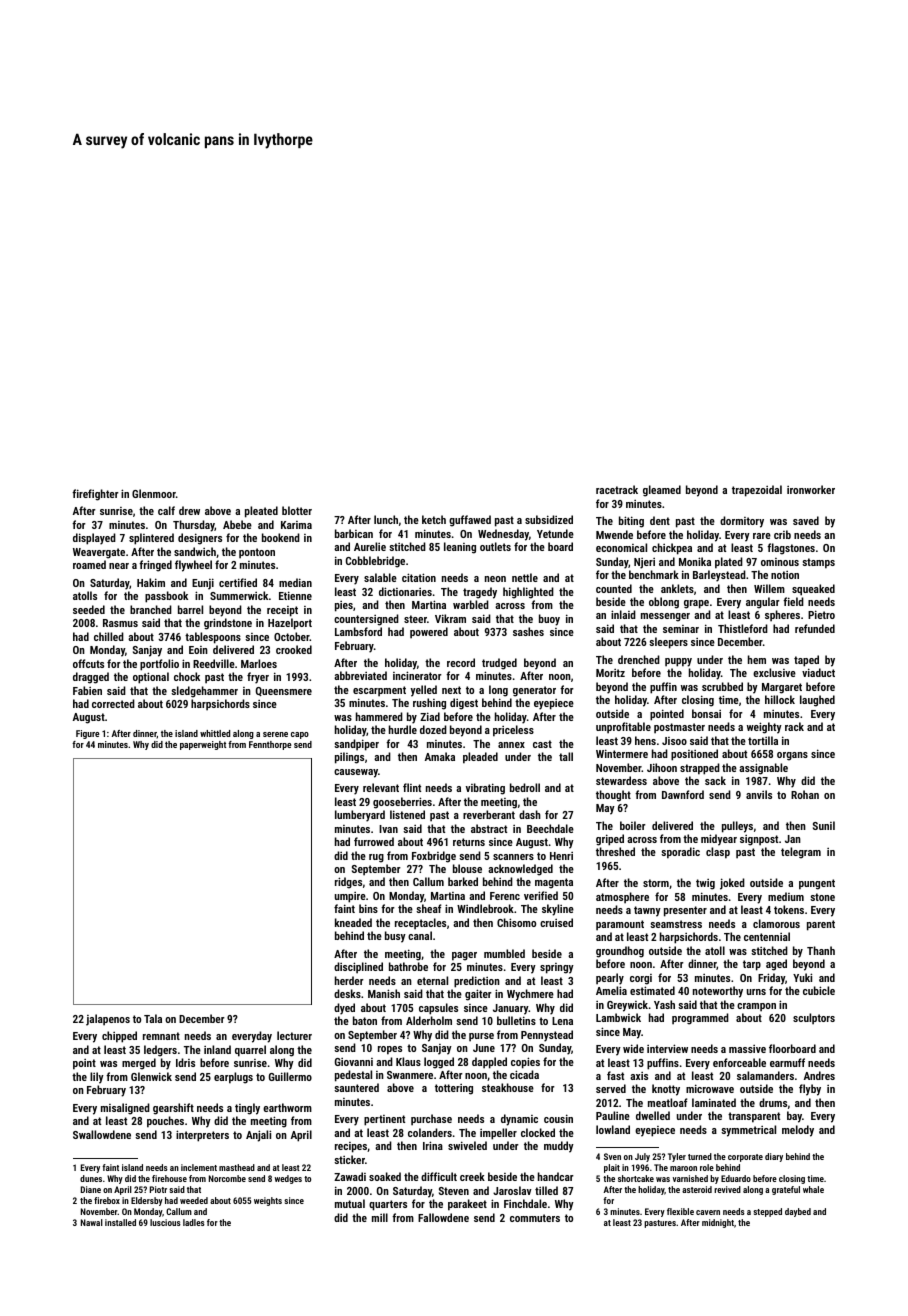  What do you see at coordinates (460, 548) in the page?
I see `leaning` at bounding box center [460, 548].
